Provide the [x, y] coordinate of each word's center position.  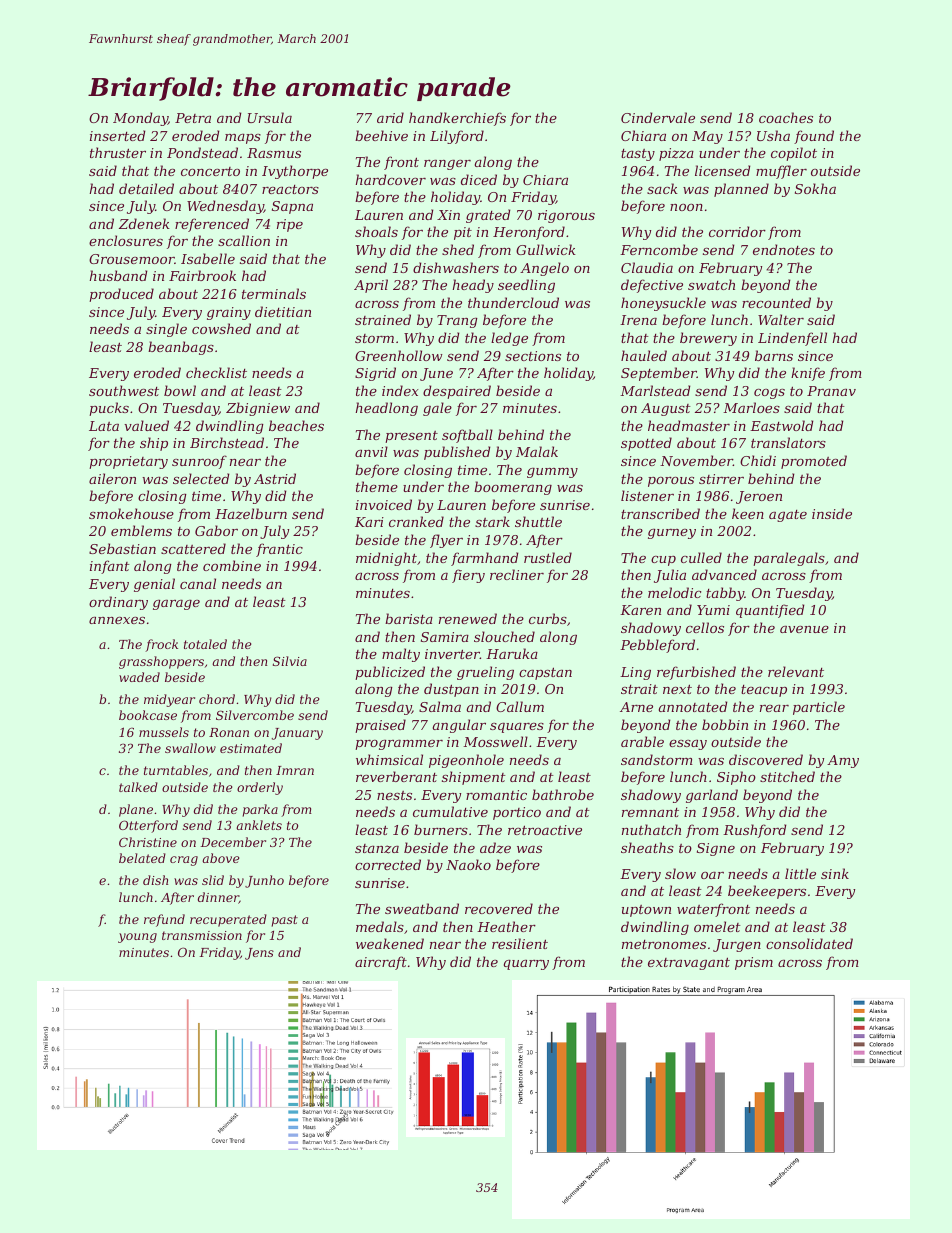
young [137, 938]
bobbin [725, 724]
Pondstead [202, 152]
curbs [548, 618]
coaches [786, 117]
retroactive [545, 830]
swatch [711, 284]
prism [754, 963]
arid [390, 117]
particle [819, 708]
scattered [193, 548]
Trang [457, 321]
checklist [216, 372]
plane [136, 810]
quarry [526, 965]
